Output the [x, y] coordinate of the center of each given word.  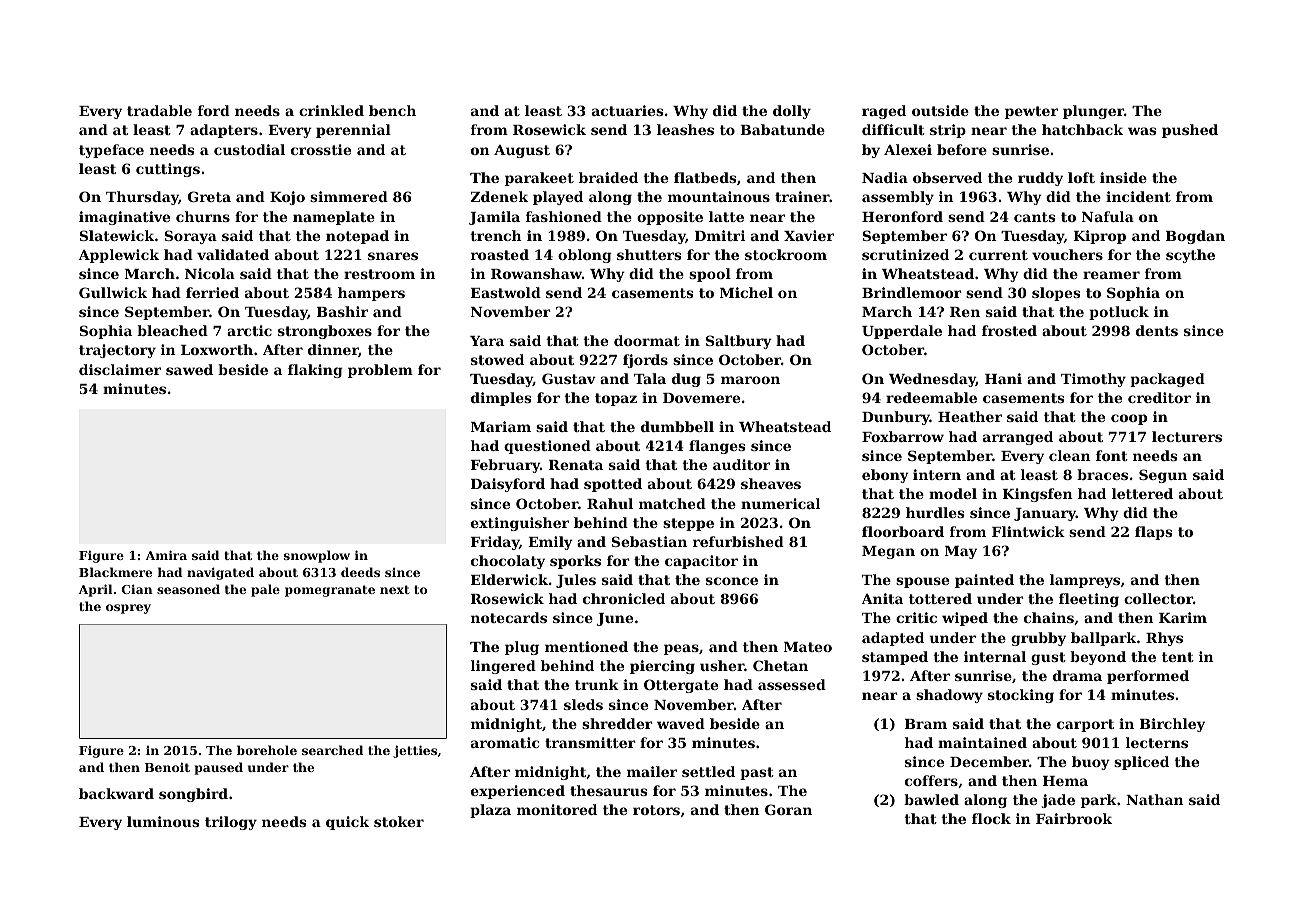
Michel [746, 292]
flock [991, 818]
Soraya [190, 237]
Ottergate [681, 686]
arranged [1018, 438]
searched [332, 750]
